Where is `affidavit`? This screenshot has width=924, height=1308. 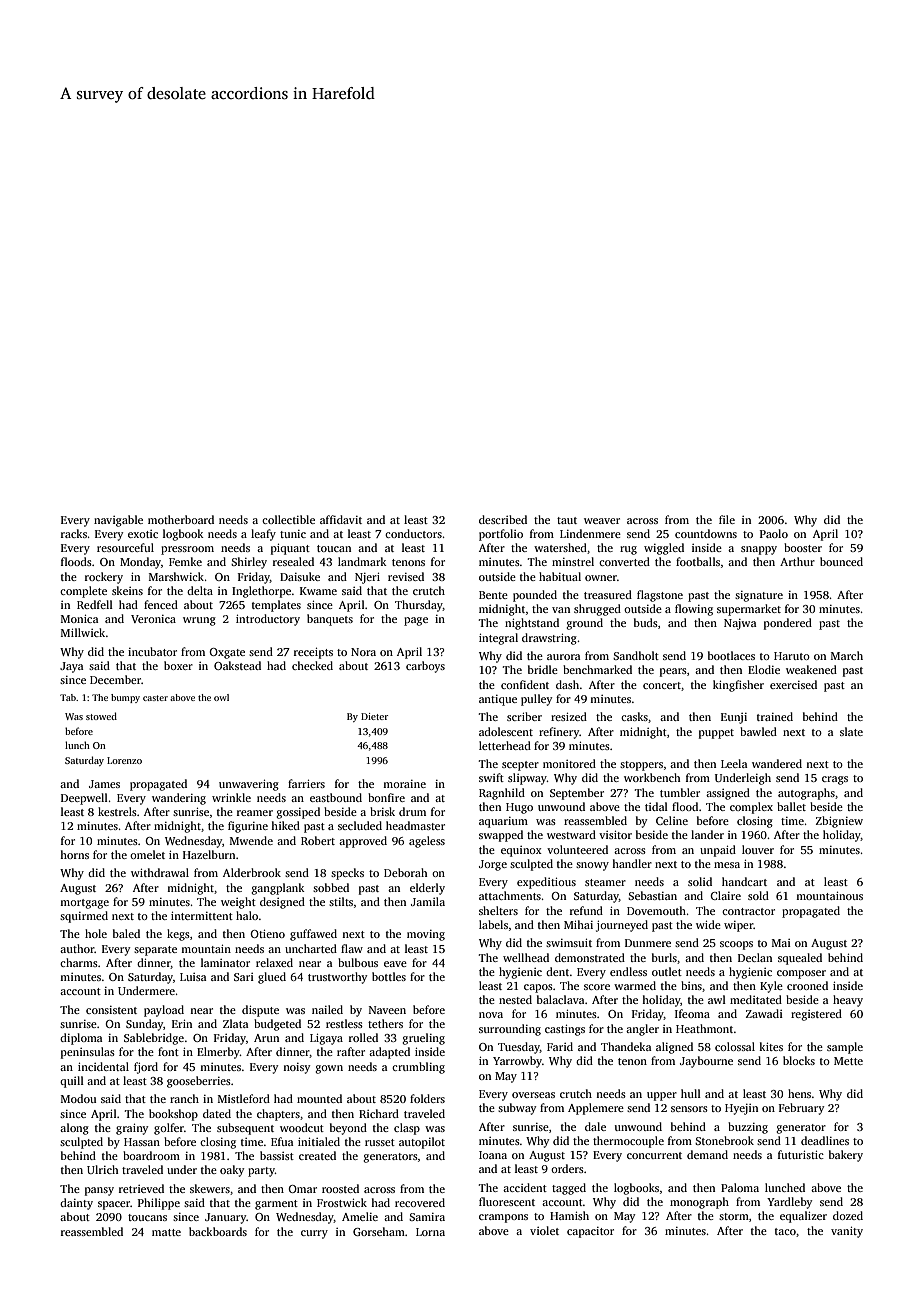
affidavit is located at coordinates (341, 519).
